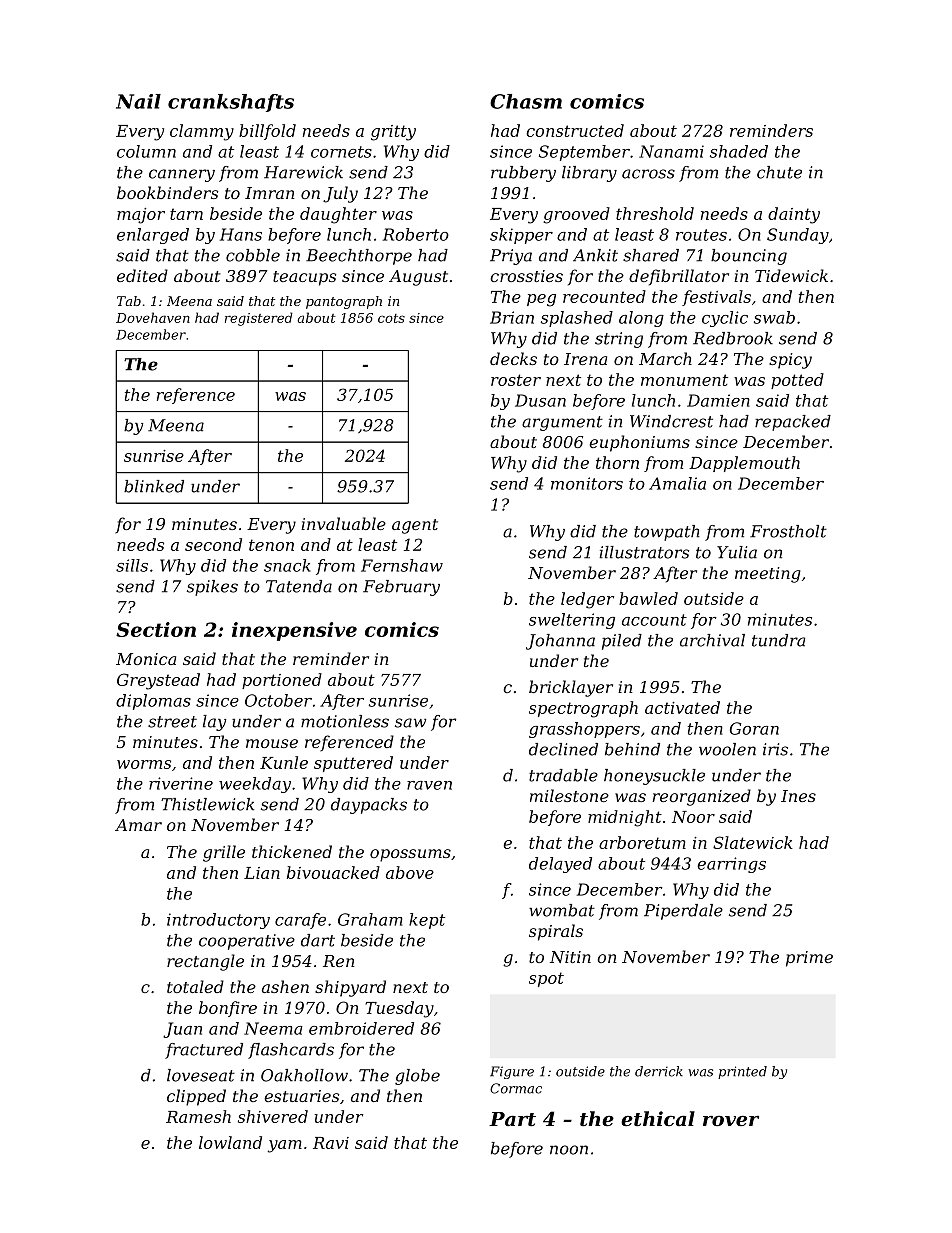 The height and width of the image is (1233, 952). What do you see at coordinates (167, 192) in the image?
I see `bookbinders` at bounding box center [167, 192].
